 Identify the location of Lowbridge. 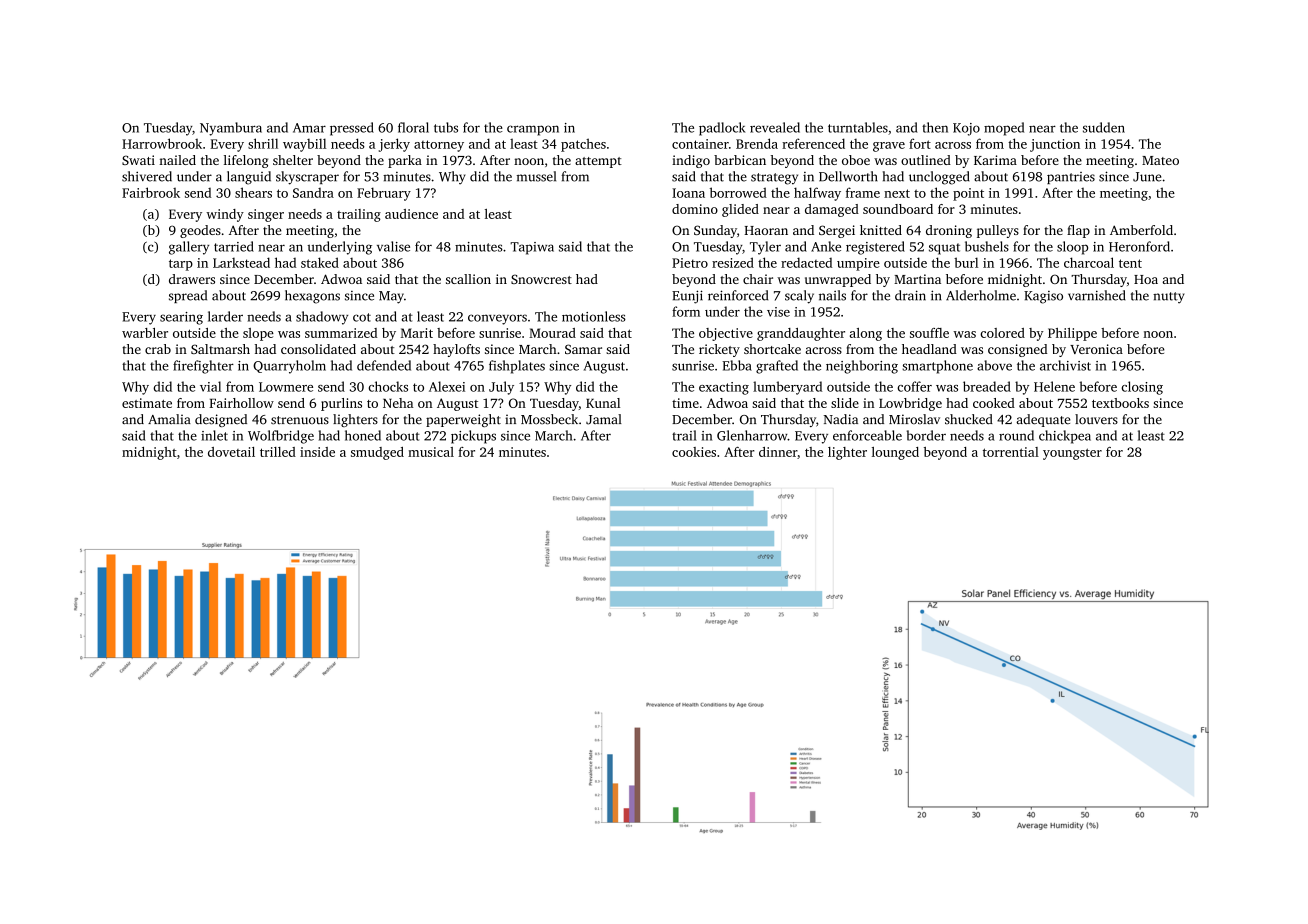
(910, 404).
